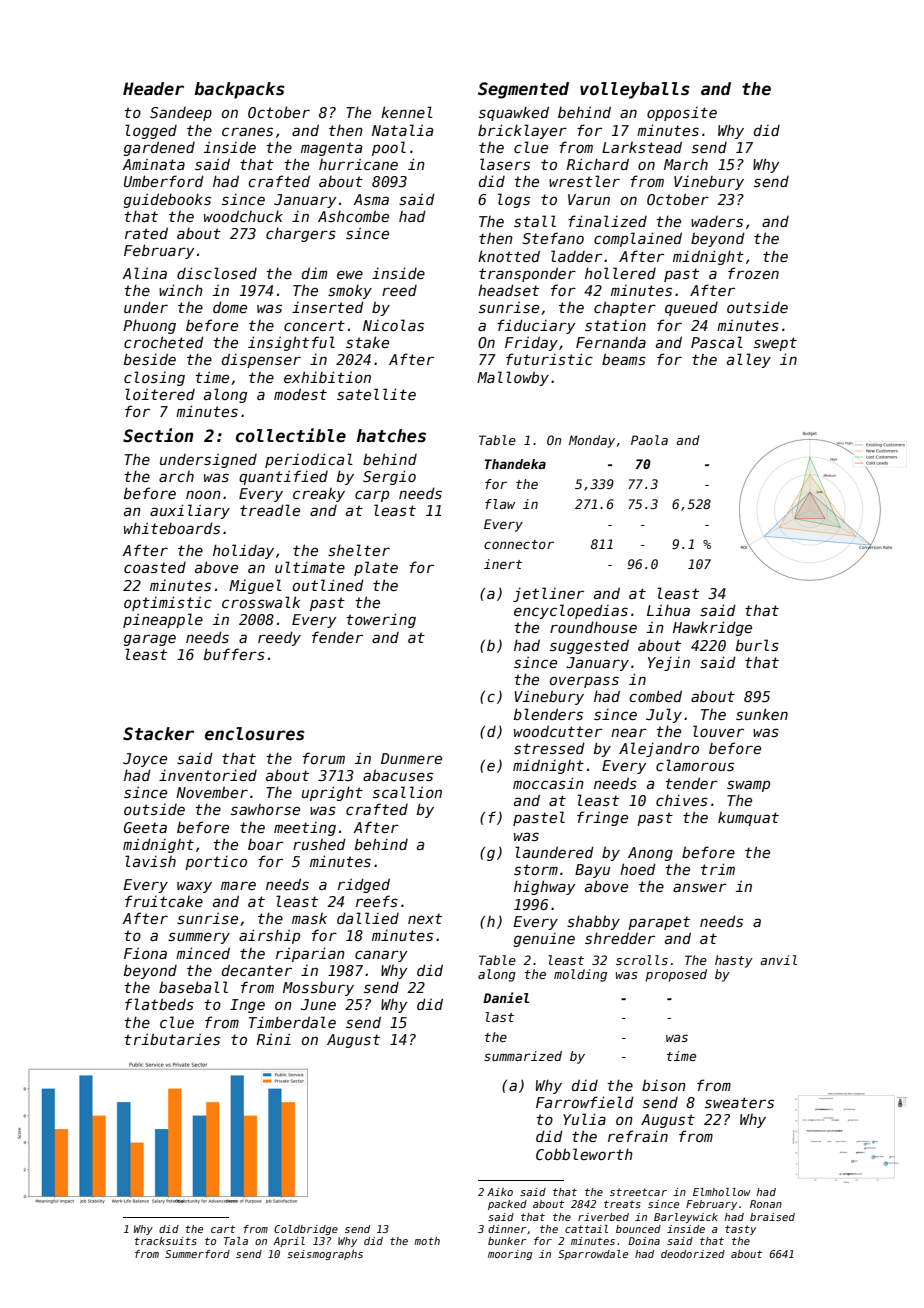  Describe the element at coordinates (739, 1102) in the screenshot. I see `sweaters` at that location.
